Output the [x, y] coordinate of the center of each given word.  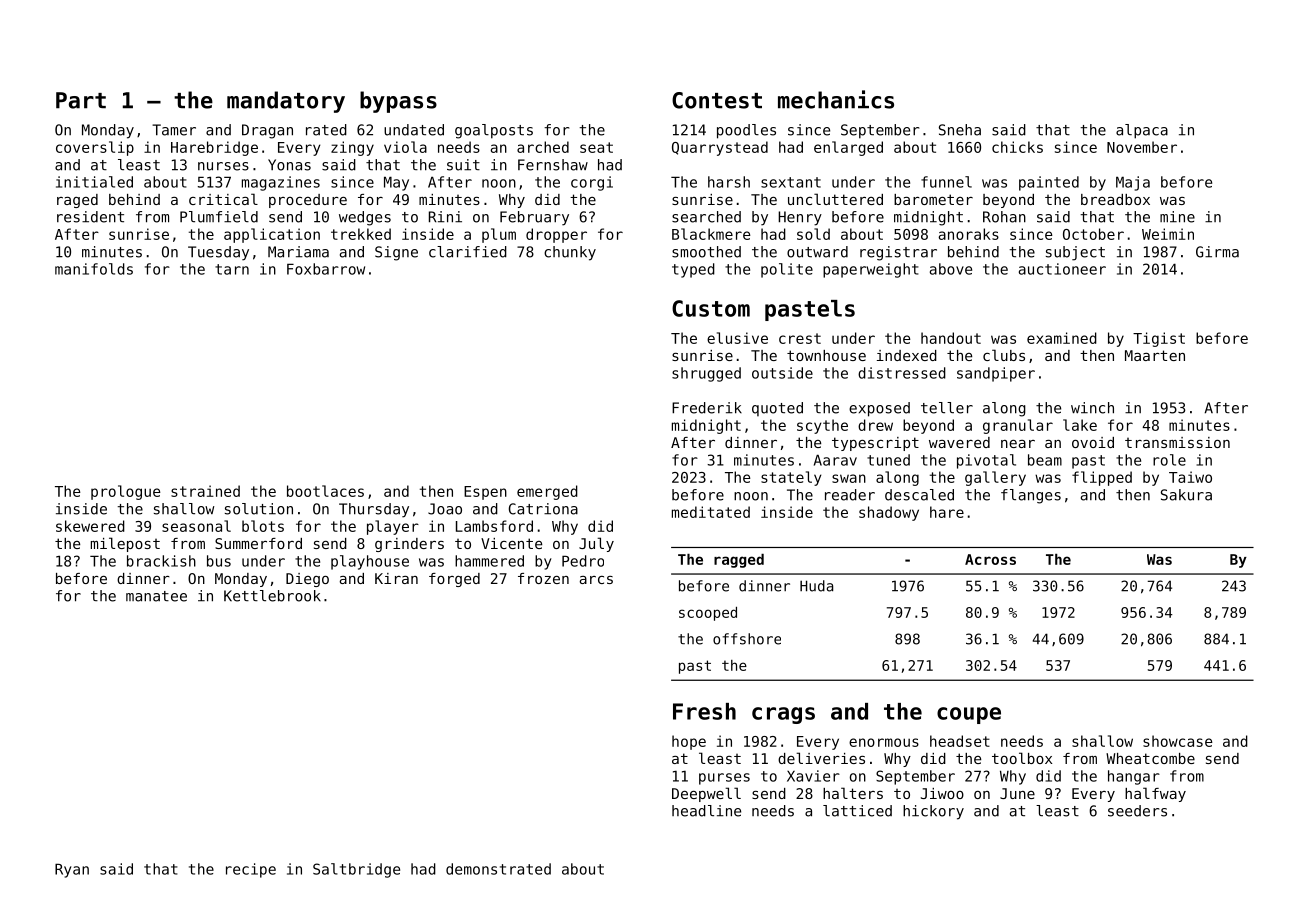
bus [219, 561]
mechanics [836, 99]
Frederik [707, 408]
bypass [398, 102]
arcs [596, 580]
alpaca [1142, 131]
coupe [969, 715]
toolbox [1022, 758]
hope [689, 742]
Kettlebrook [272, 596]
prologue [126, 492]
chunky [570, 253]
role [1169, 460]
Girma [1217, 252]
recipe [251, 870]
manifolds [94, 269]
